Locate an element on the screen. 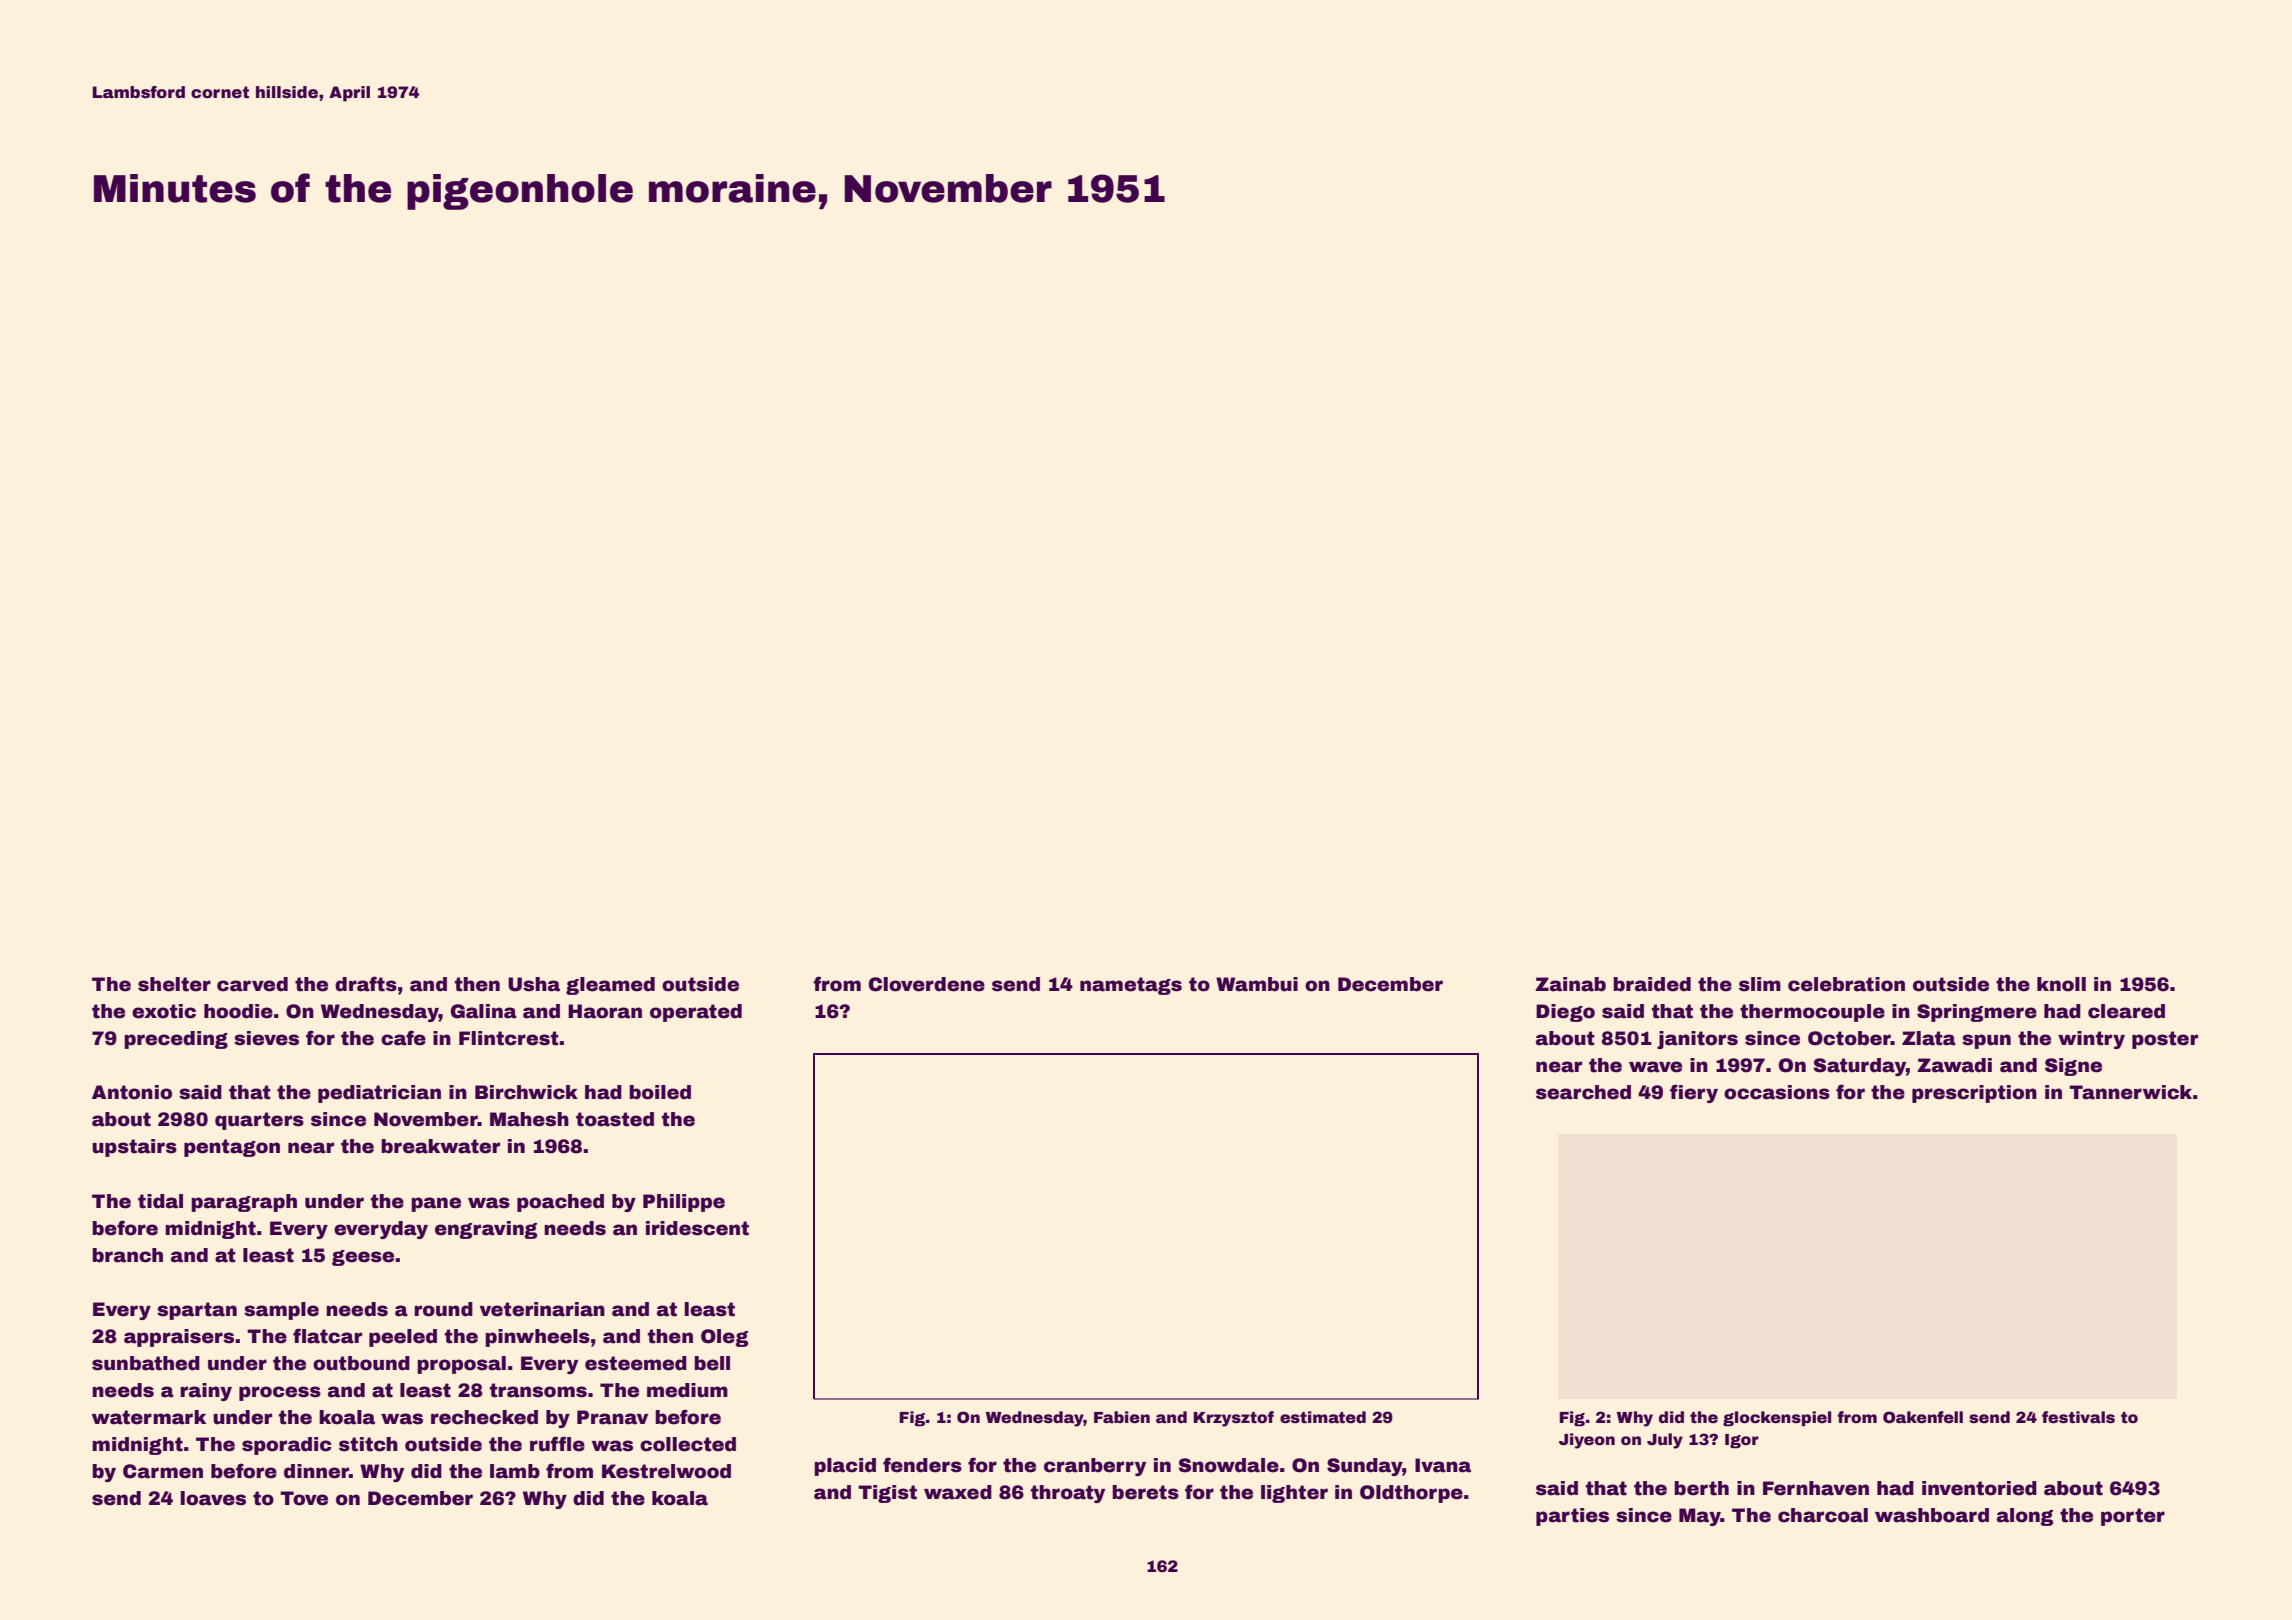 The image size is (2292, 1620). carved is located at coordinates (252, 984).
